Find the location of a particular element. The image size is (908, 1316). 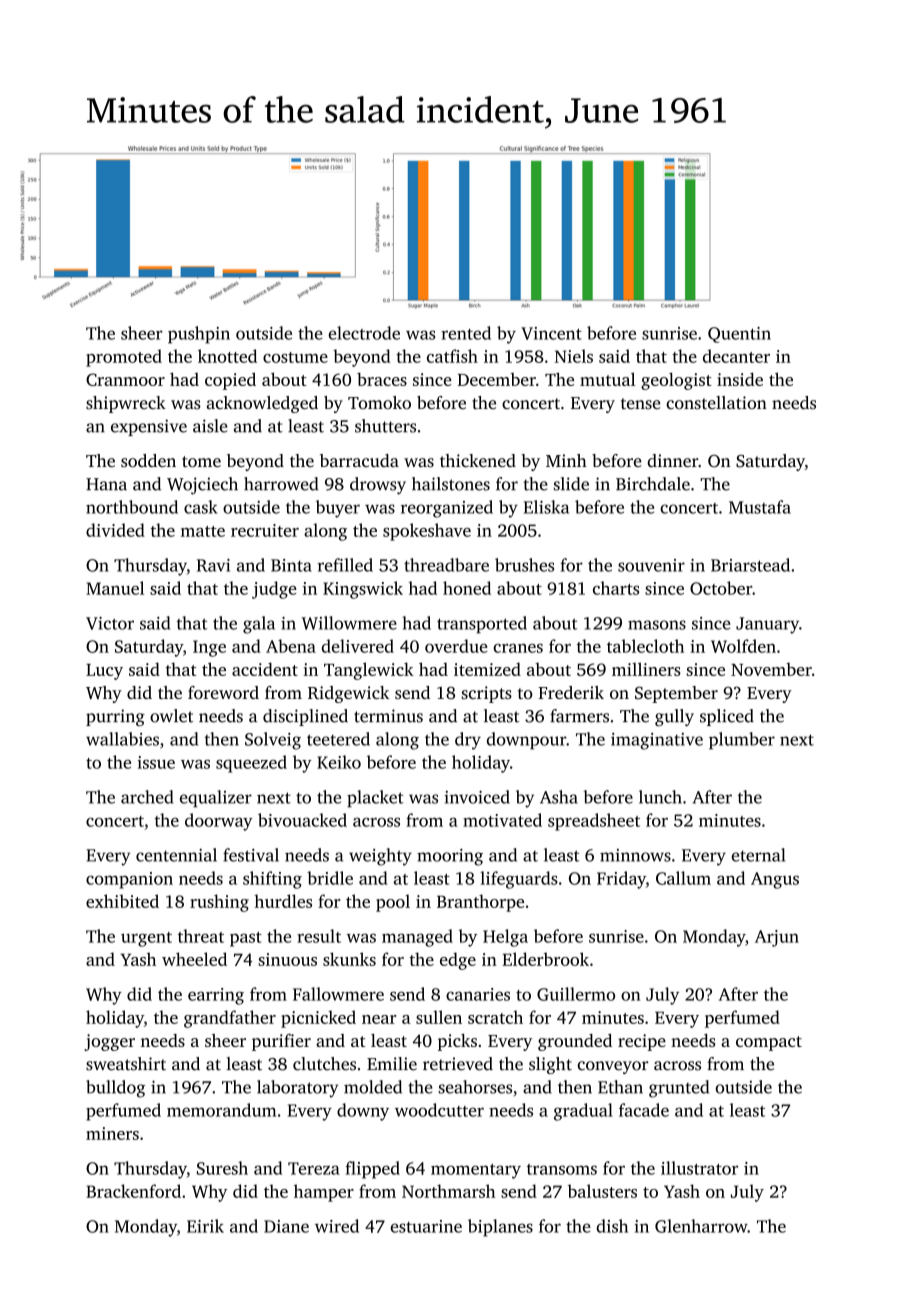

Quentin is located at coordinates (739, 335).
